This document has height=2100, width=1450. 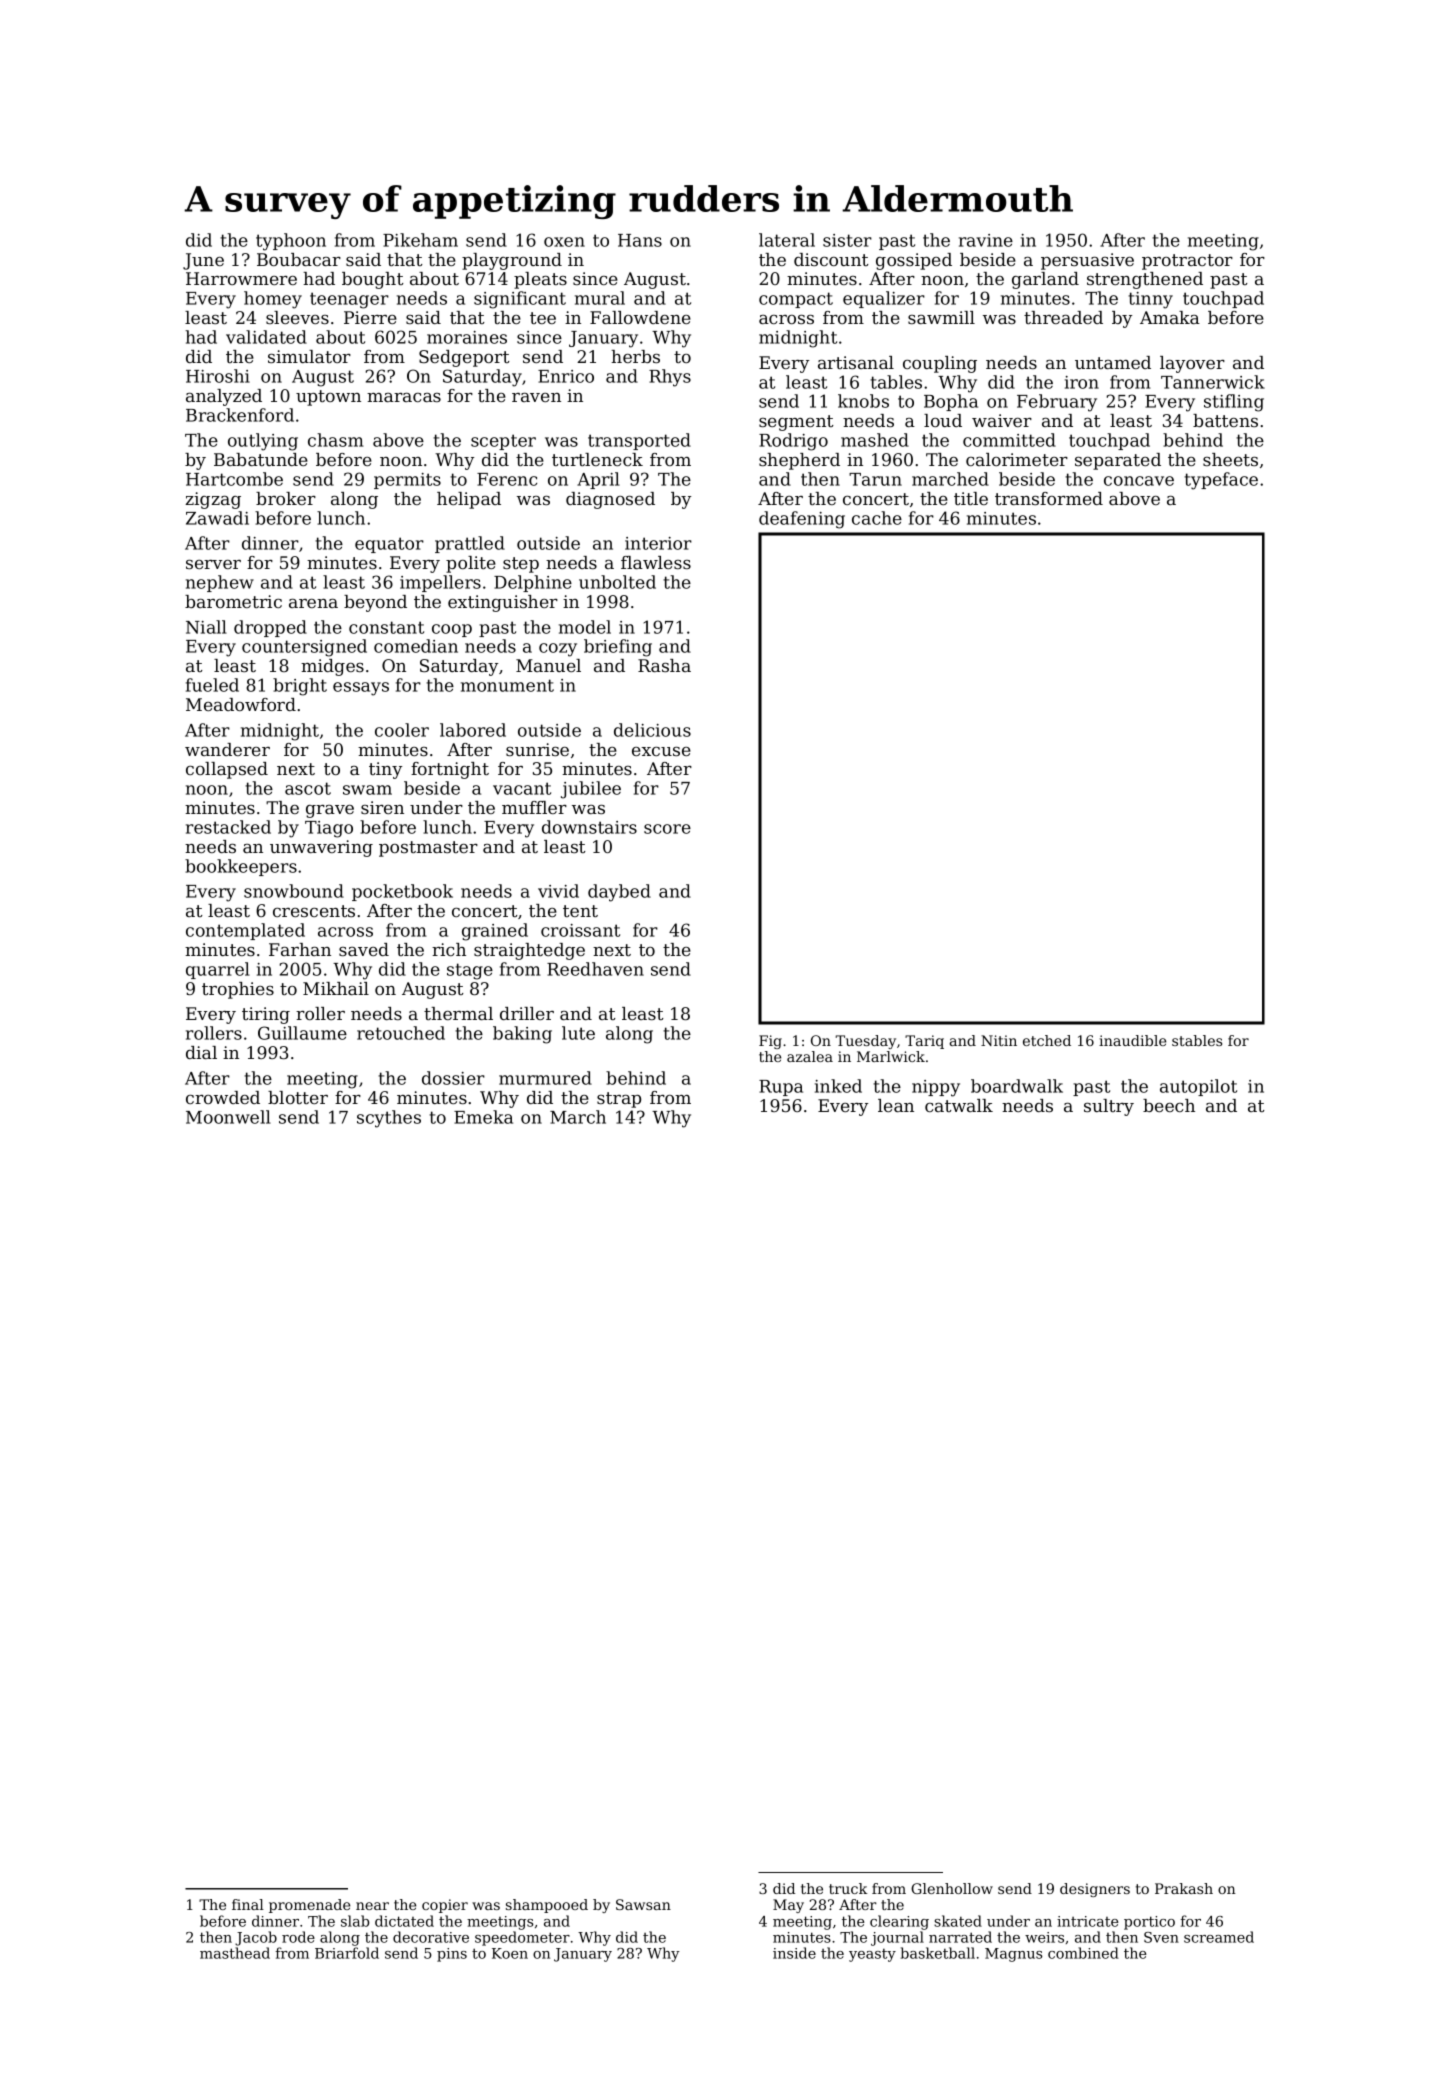 What do you see at coordinates (664, 665) in the document?
I see `Rasha` at bounding box center [664, 665].
